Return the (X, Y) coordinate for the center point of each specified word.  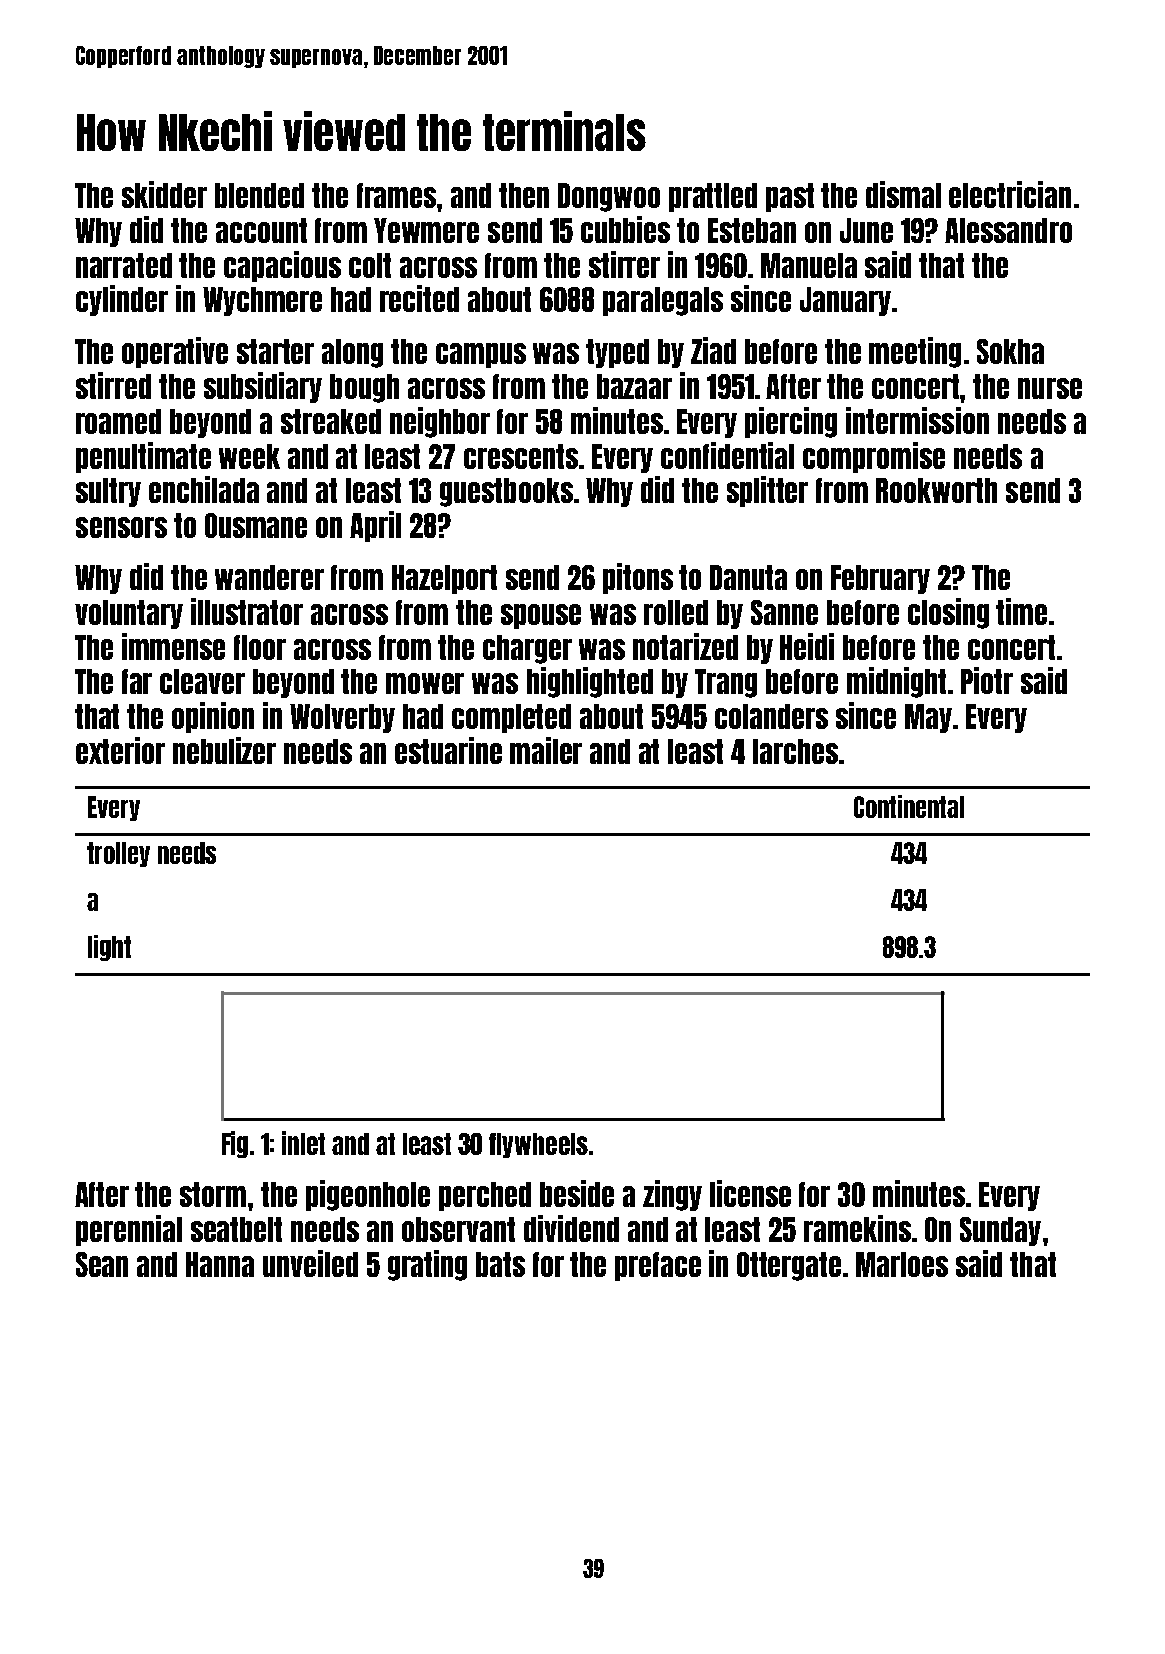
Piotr (987, 680)
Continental (909, 806)
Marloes (902, 1264)
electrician (1010, 194)
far (137, 681)
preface (658, 1266)
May (928, 718)
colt (370, 265)
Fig (235, 1144)
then (524, 195)
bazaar (634, 386)
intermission (917, 420)
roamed (118, 421)
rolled (676, 612)
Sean (102, 1264)
